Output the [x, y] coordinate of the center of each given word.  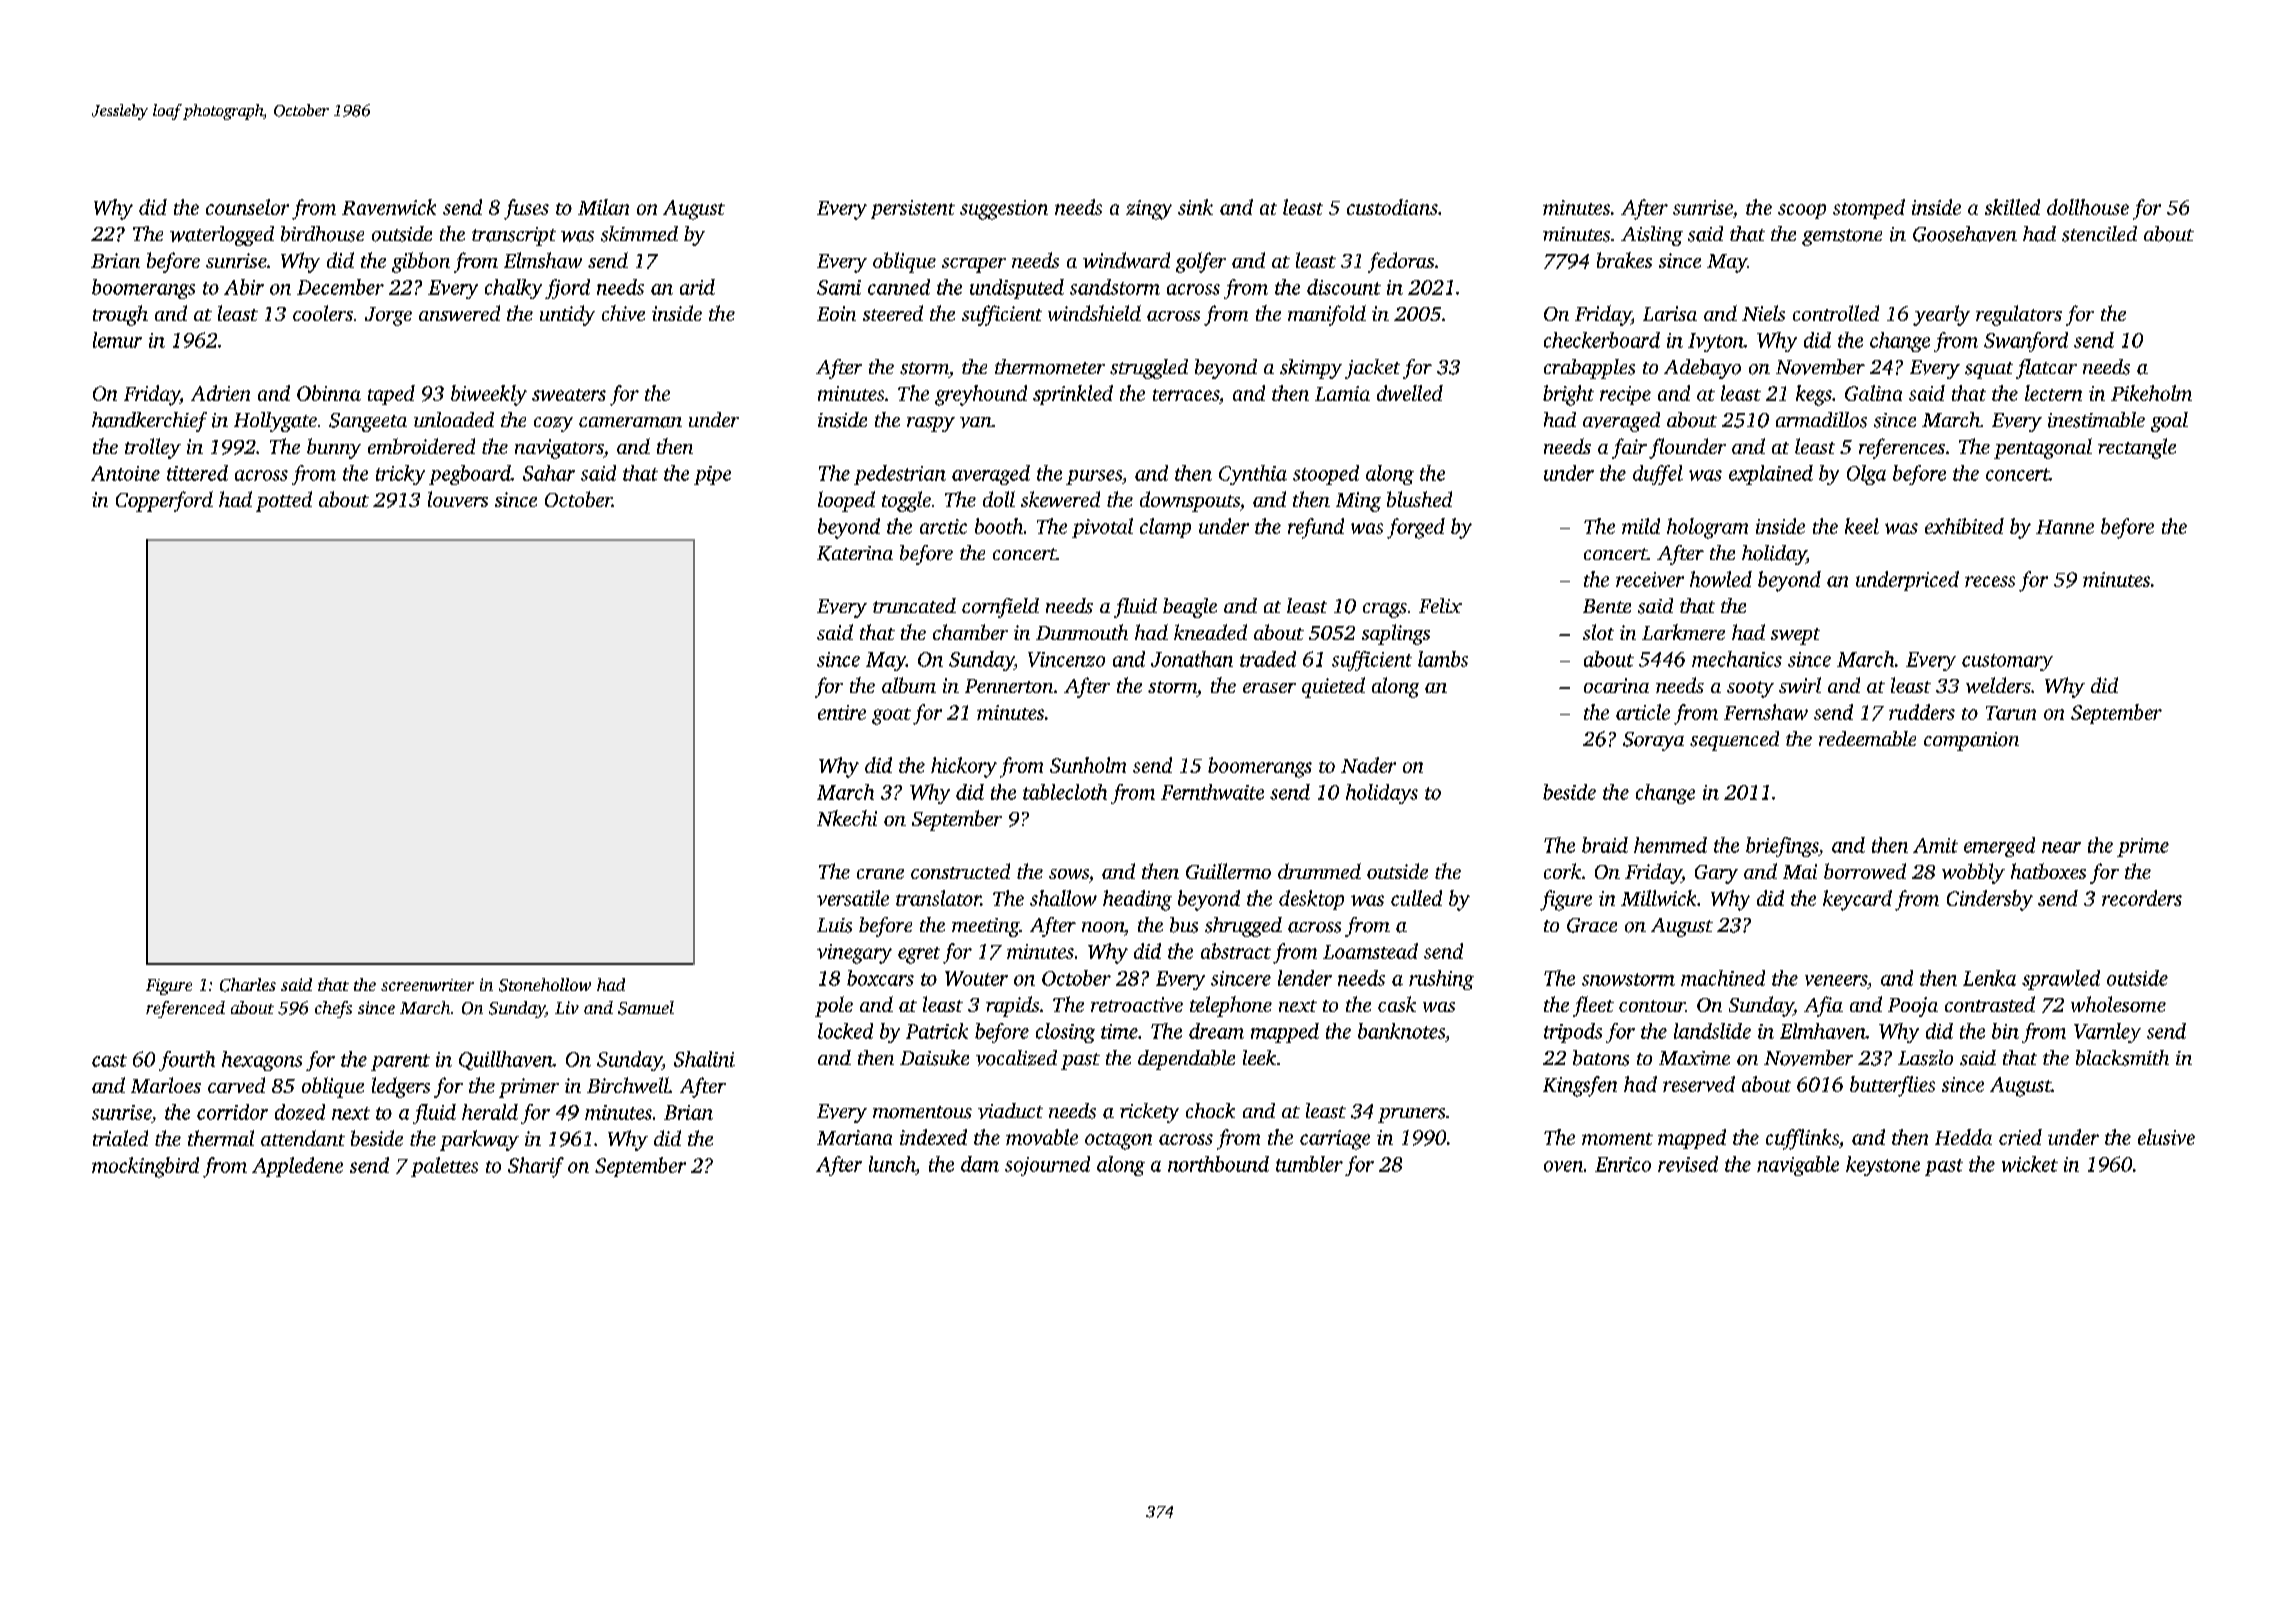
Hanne [2065, 527]
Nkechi [847, 818]
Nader [1368, 765]
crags [1385, 610]
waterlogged [222, 236]
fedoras [1401, 262]
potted [284, 501]
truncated [914, 605]
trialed [120, 1138]
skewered [1060, 499]
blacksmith [2122, 1058]
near [2061, 847]
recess [1990, 581]
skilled [2012, 207]
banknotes [1401, 1031]
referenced [185, 1009]
